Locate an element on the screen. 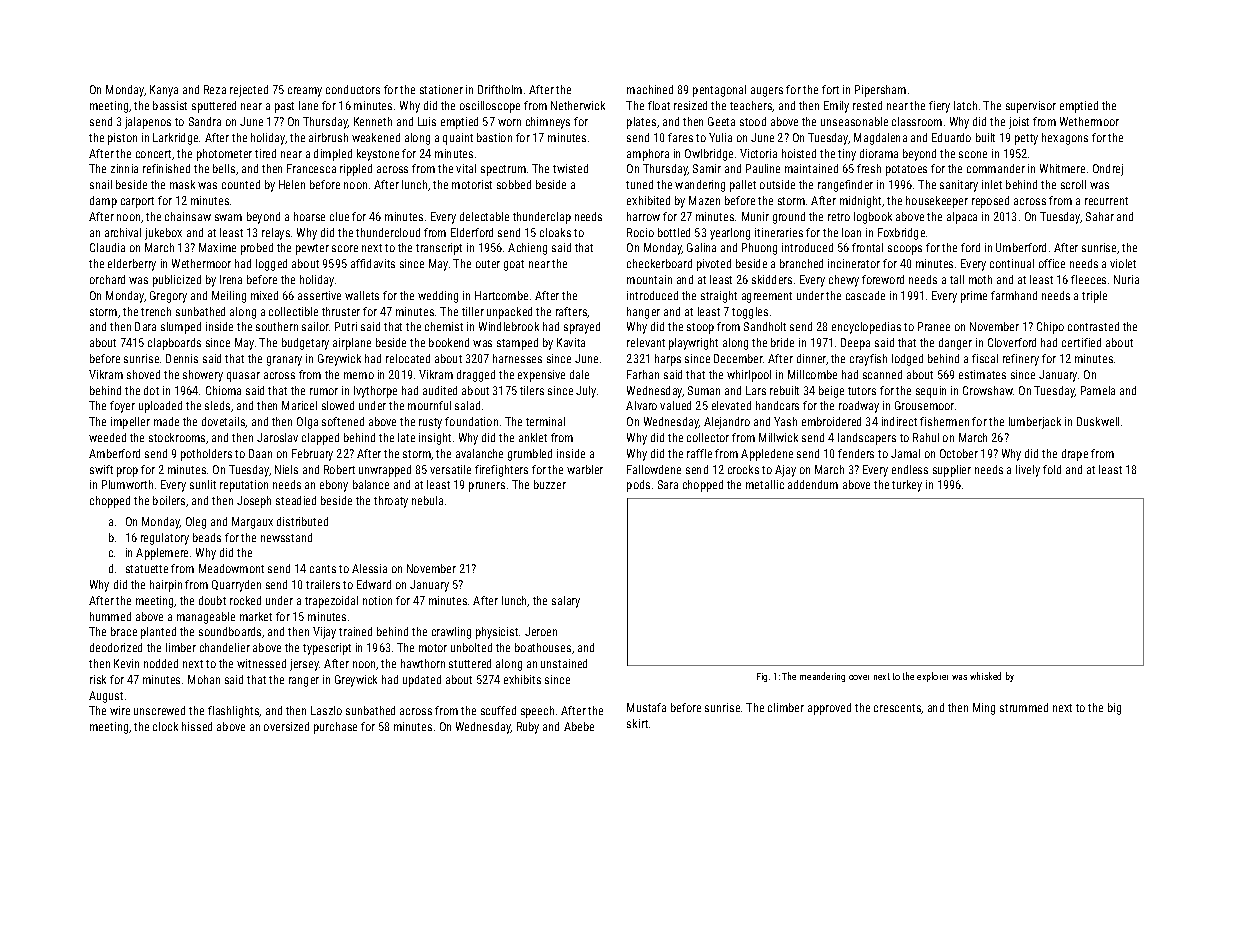 This screenshot has width=1233, height=952. Owlbridge is located at coordinates (709, 155).
